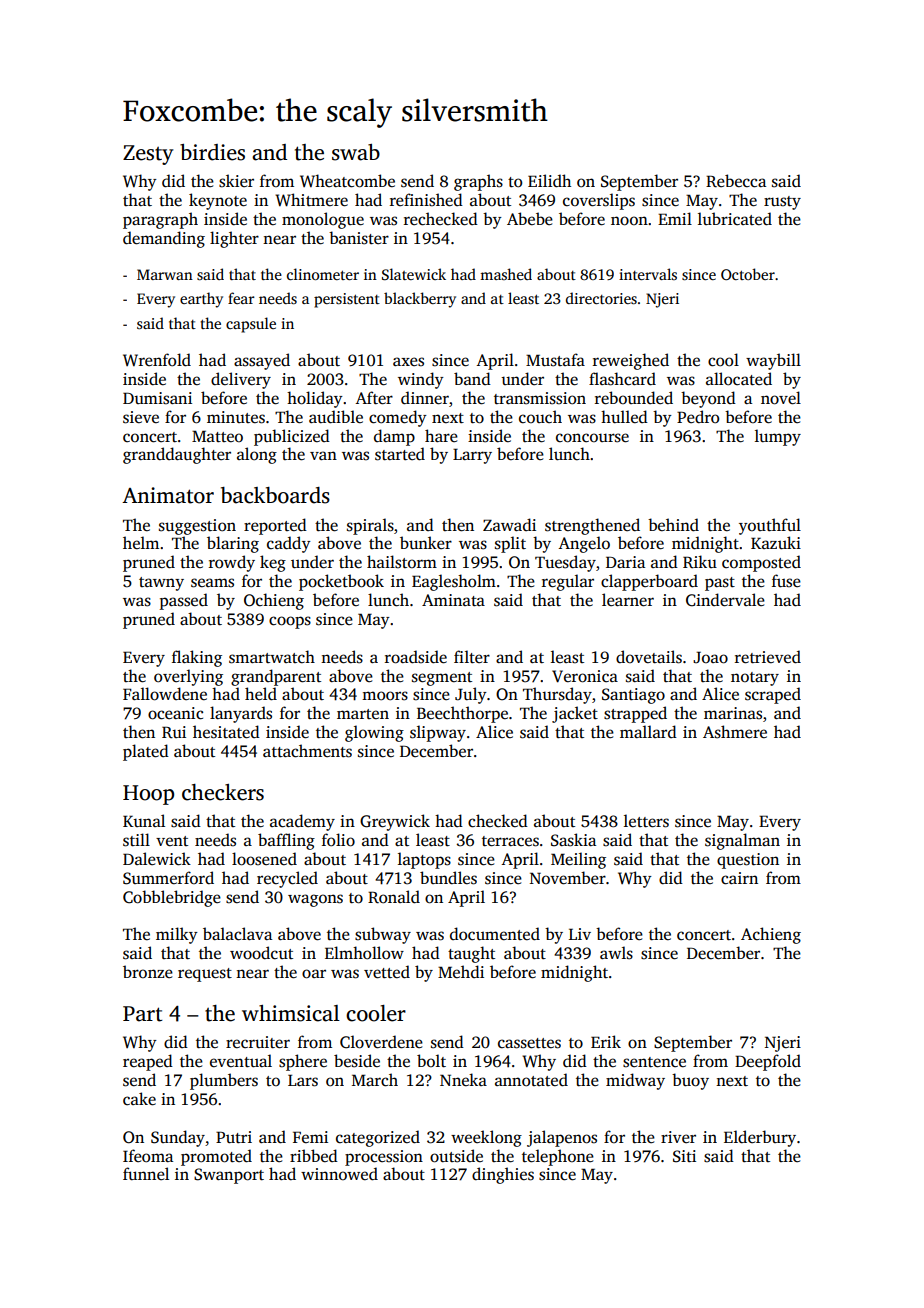 The height and width of the screenshot is (1308, 924). Describe the element at coordinates (141, 542) in the screenshot. I see `helm` at that location.
